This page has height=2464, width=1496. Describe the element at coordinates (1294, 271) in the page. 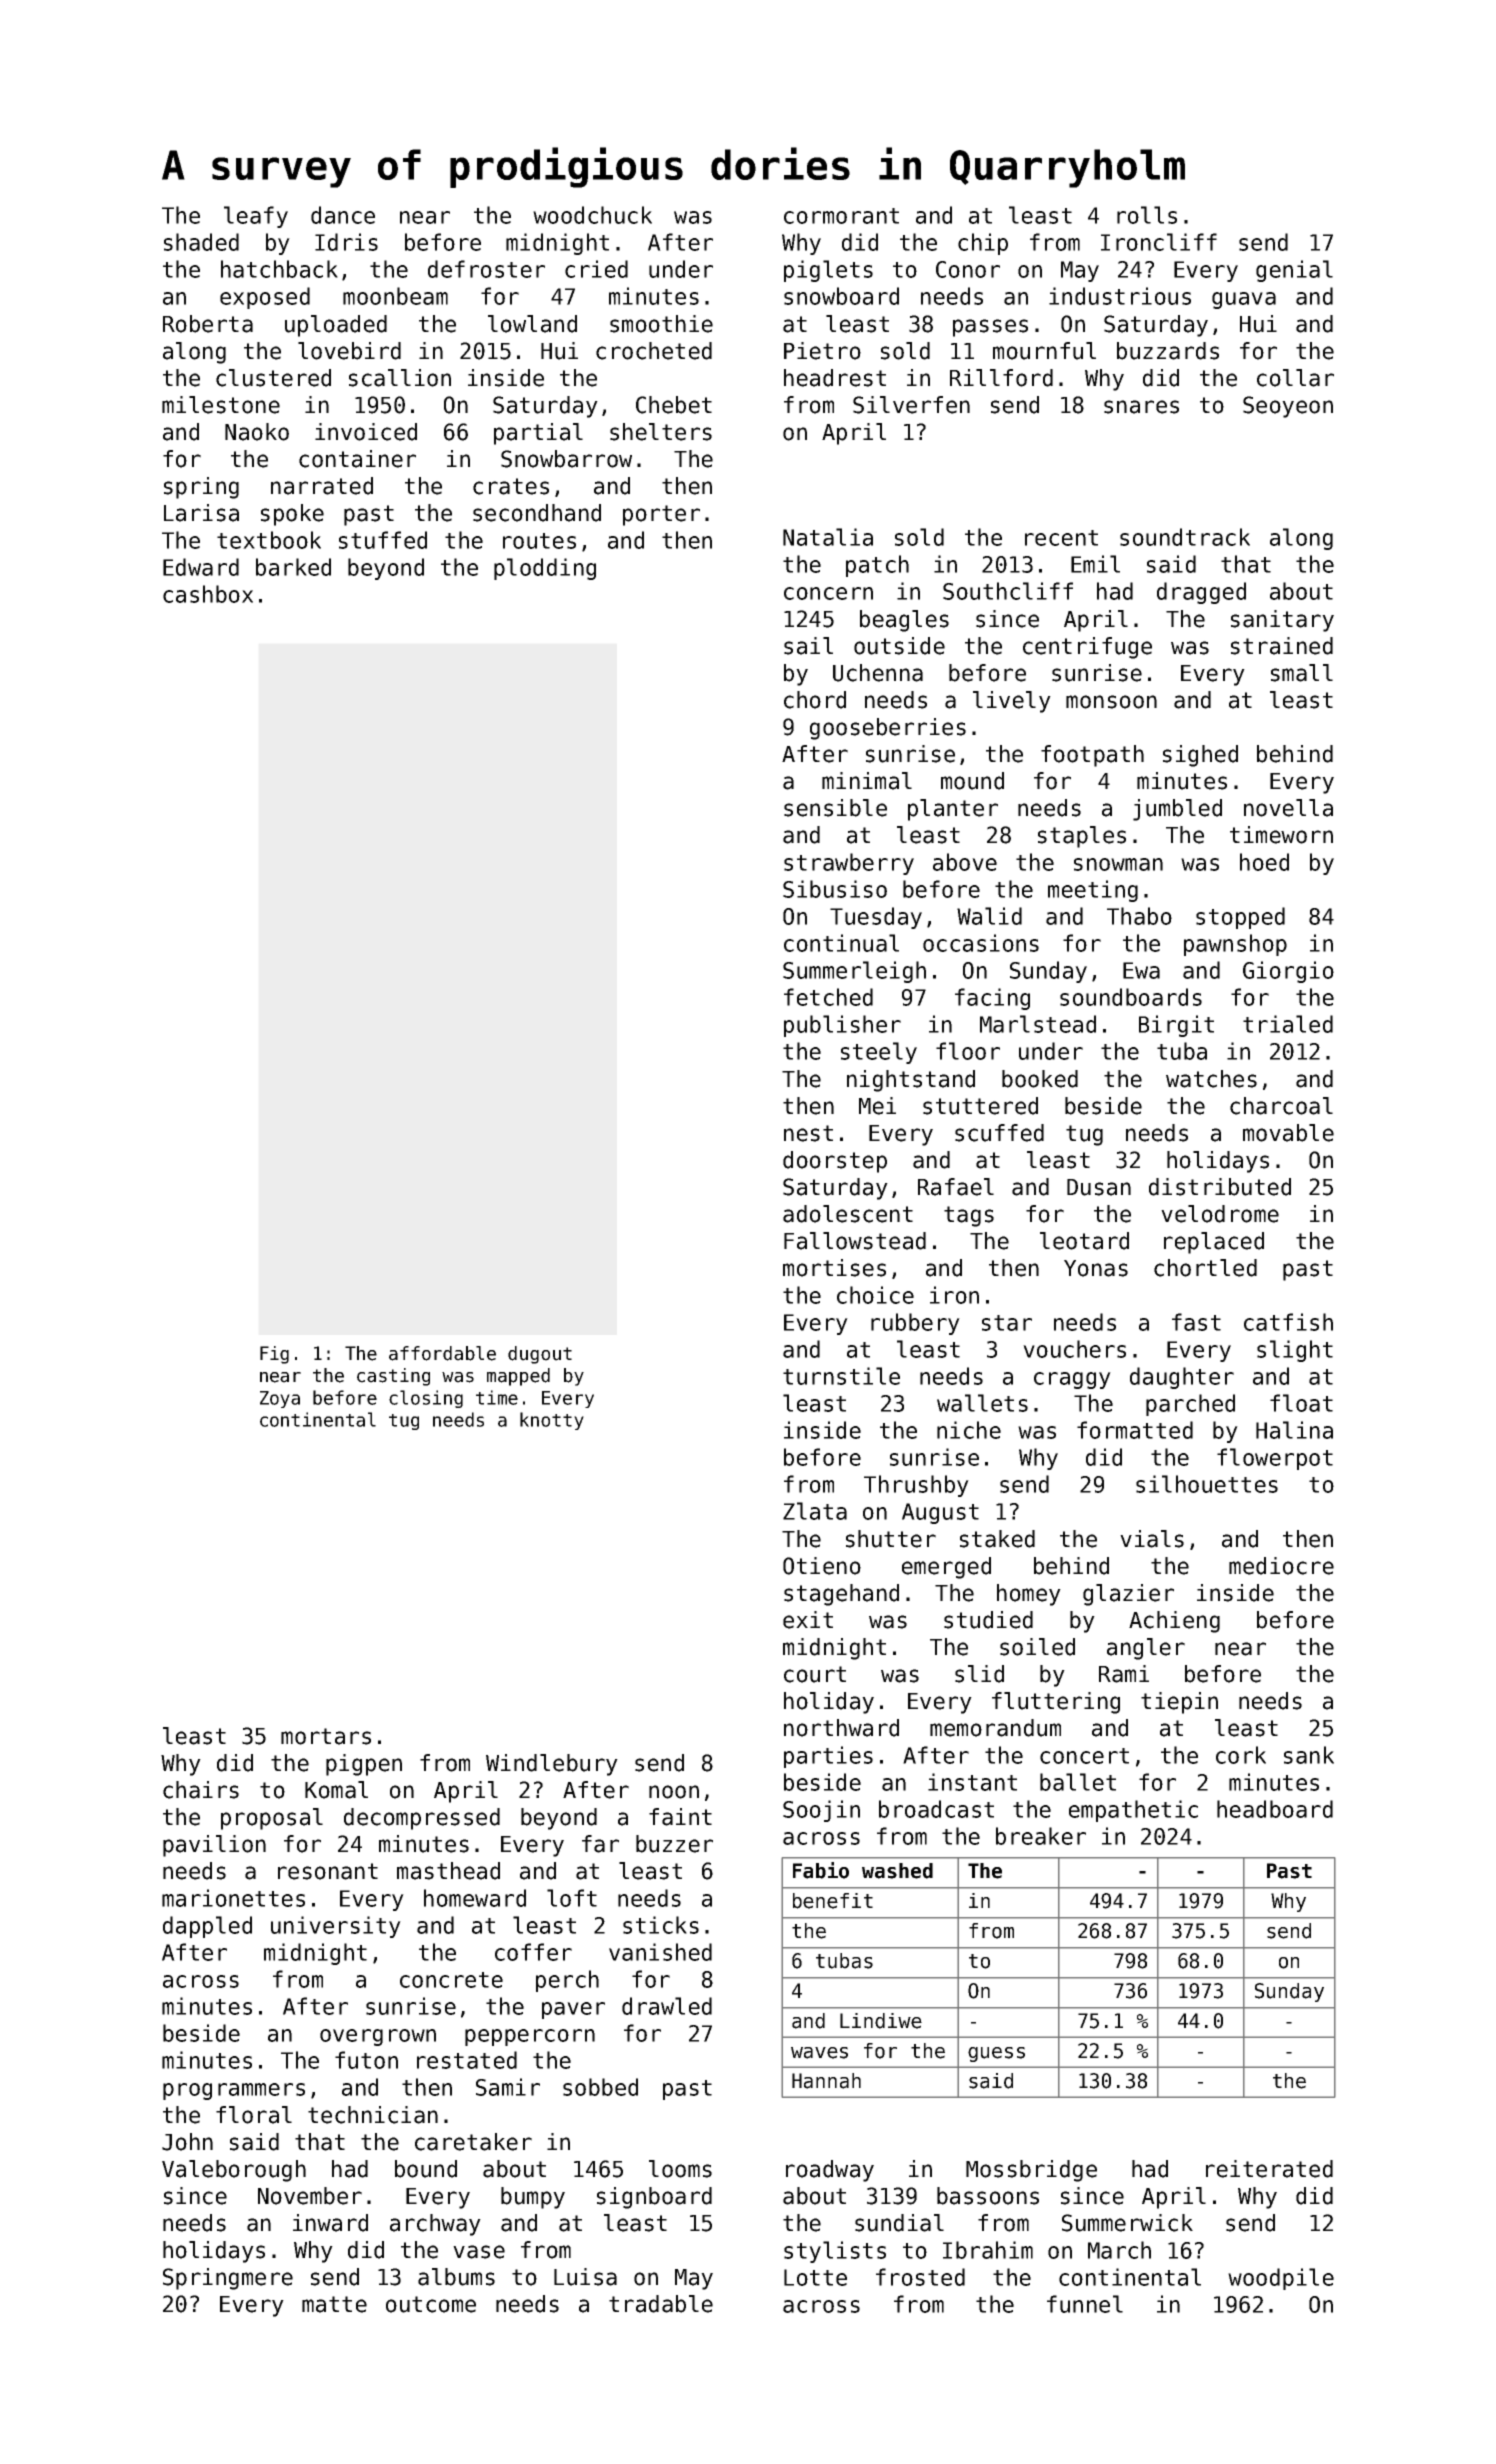

I see `genial` at that location.
